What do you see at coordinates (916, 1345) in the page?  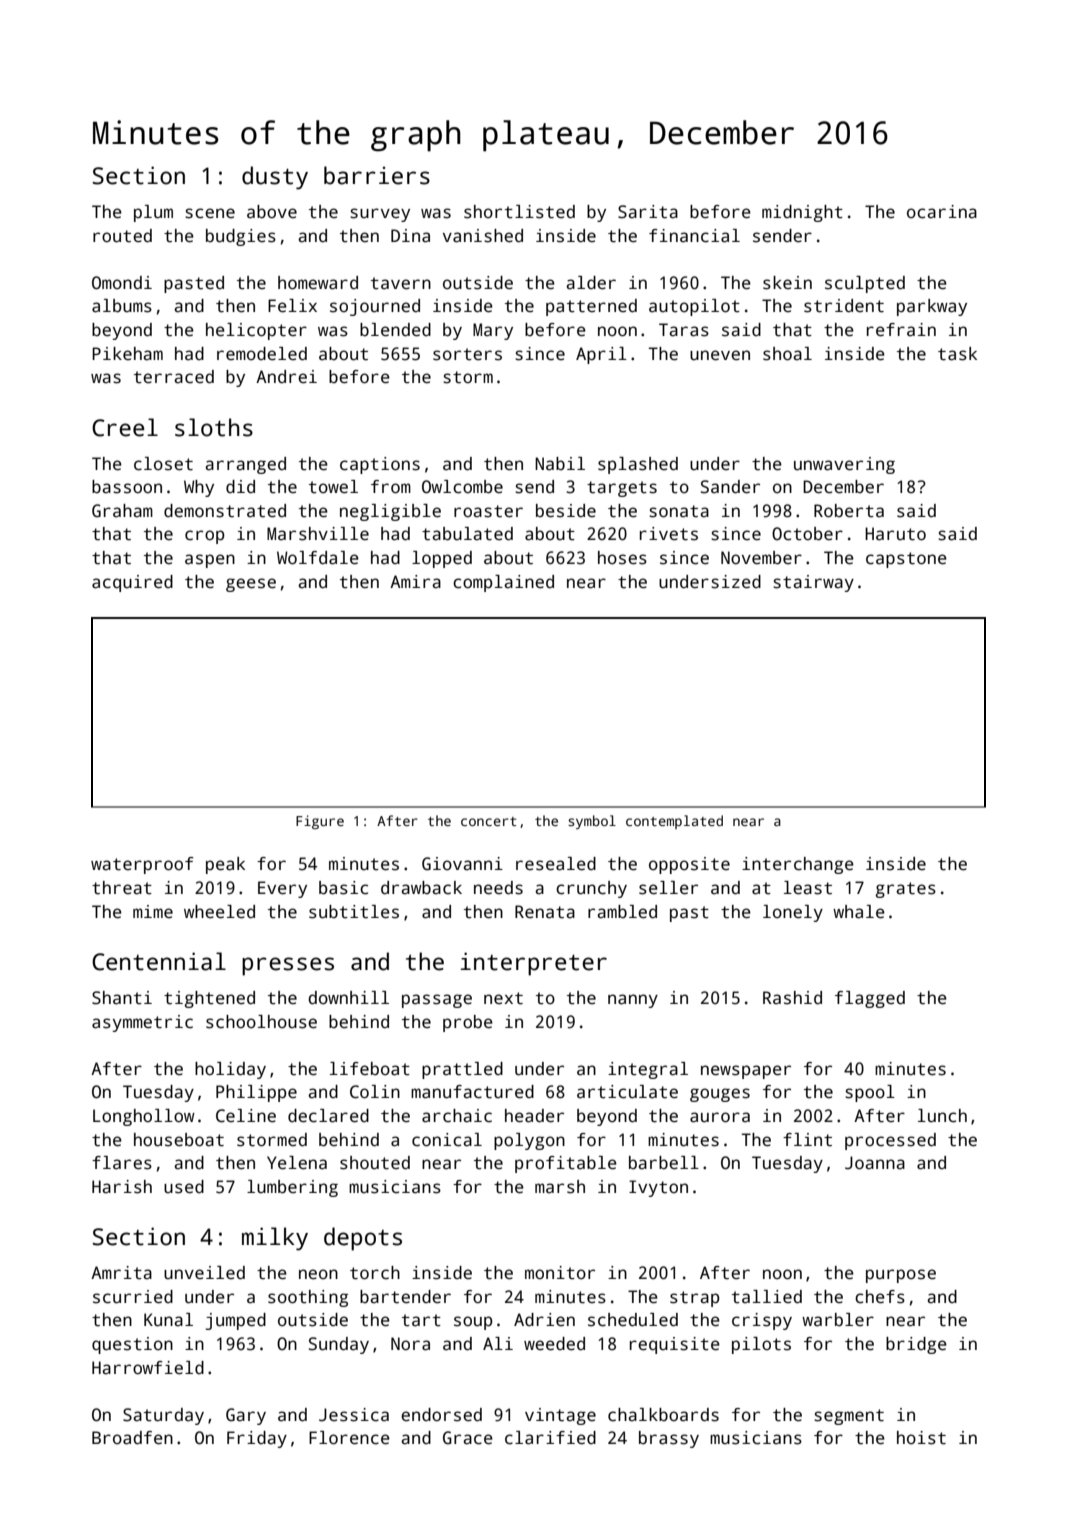 I see `bridge` at bounding box center [916, 1345].
